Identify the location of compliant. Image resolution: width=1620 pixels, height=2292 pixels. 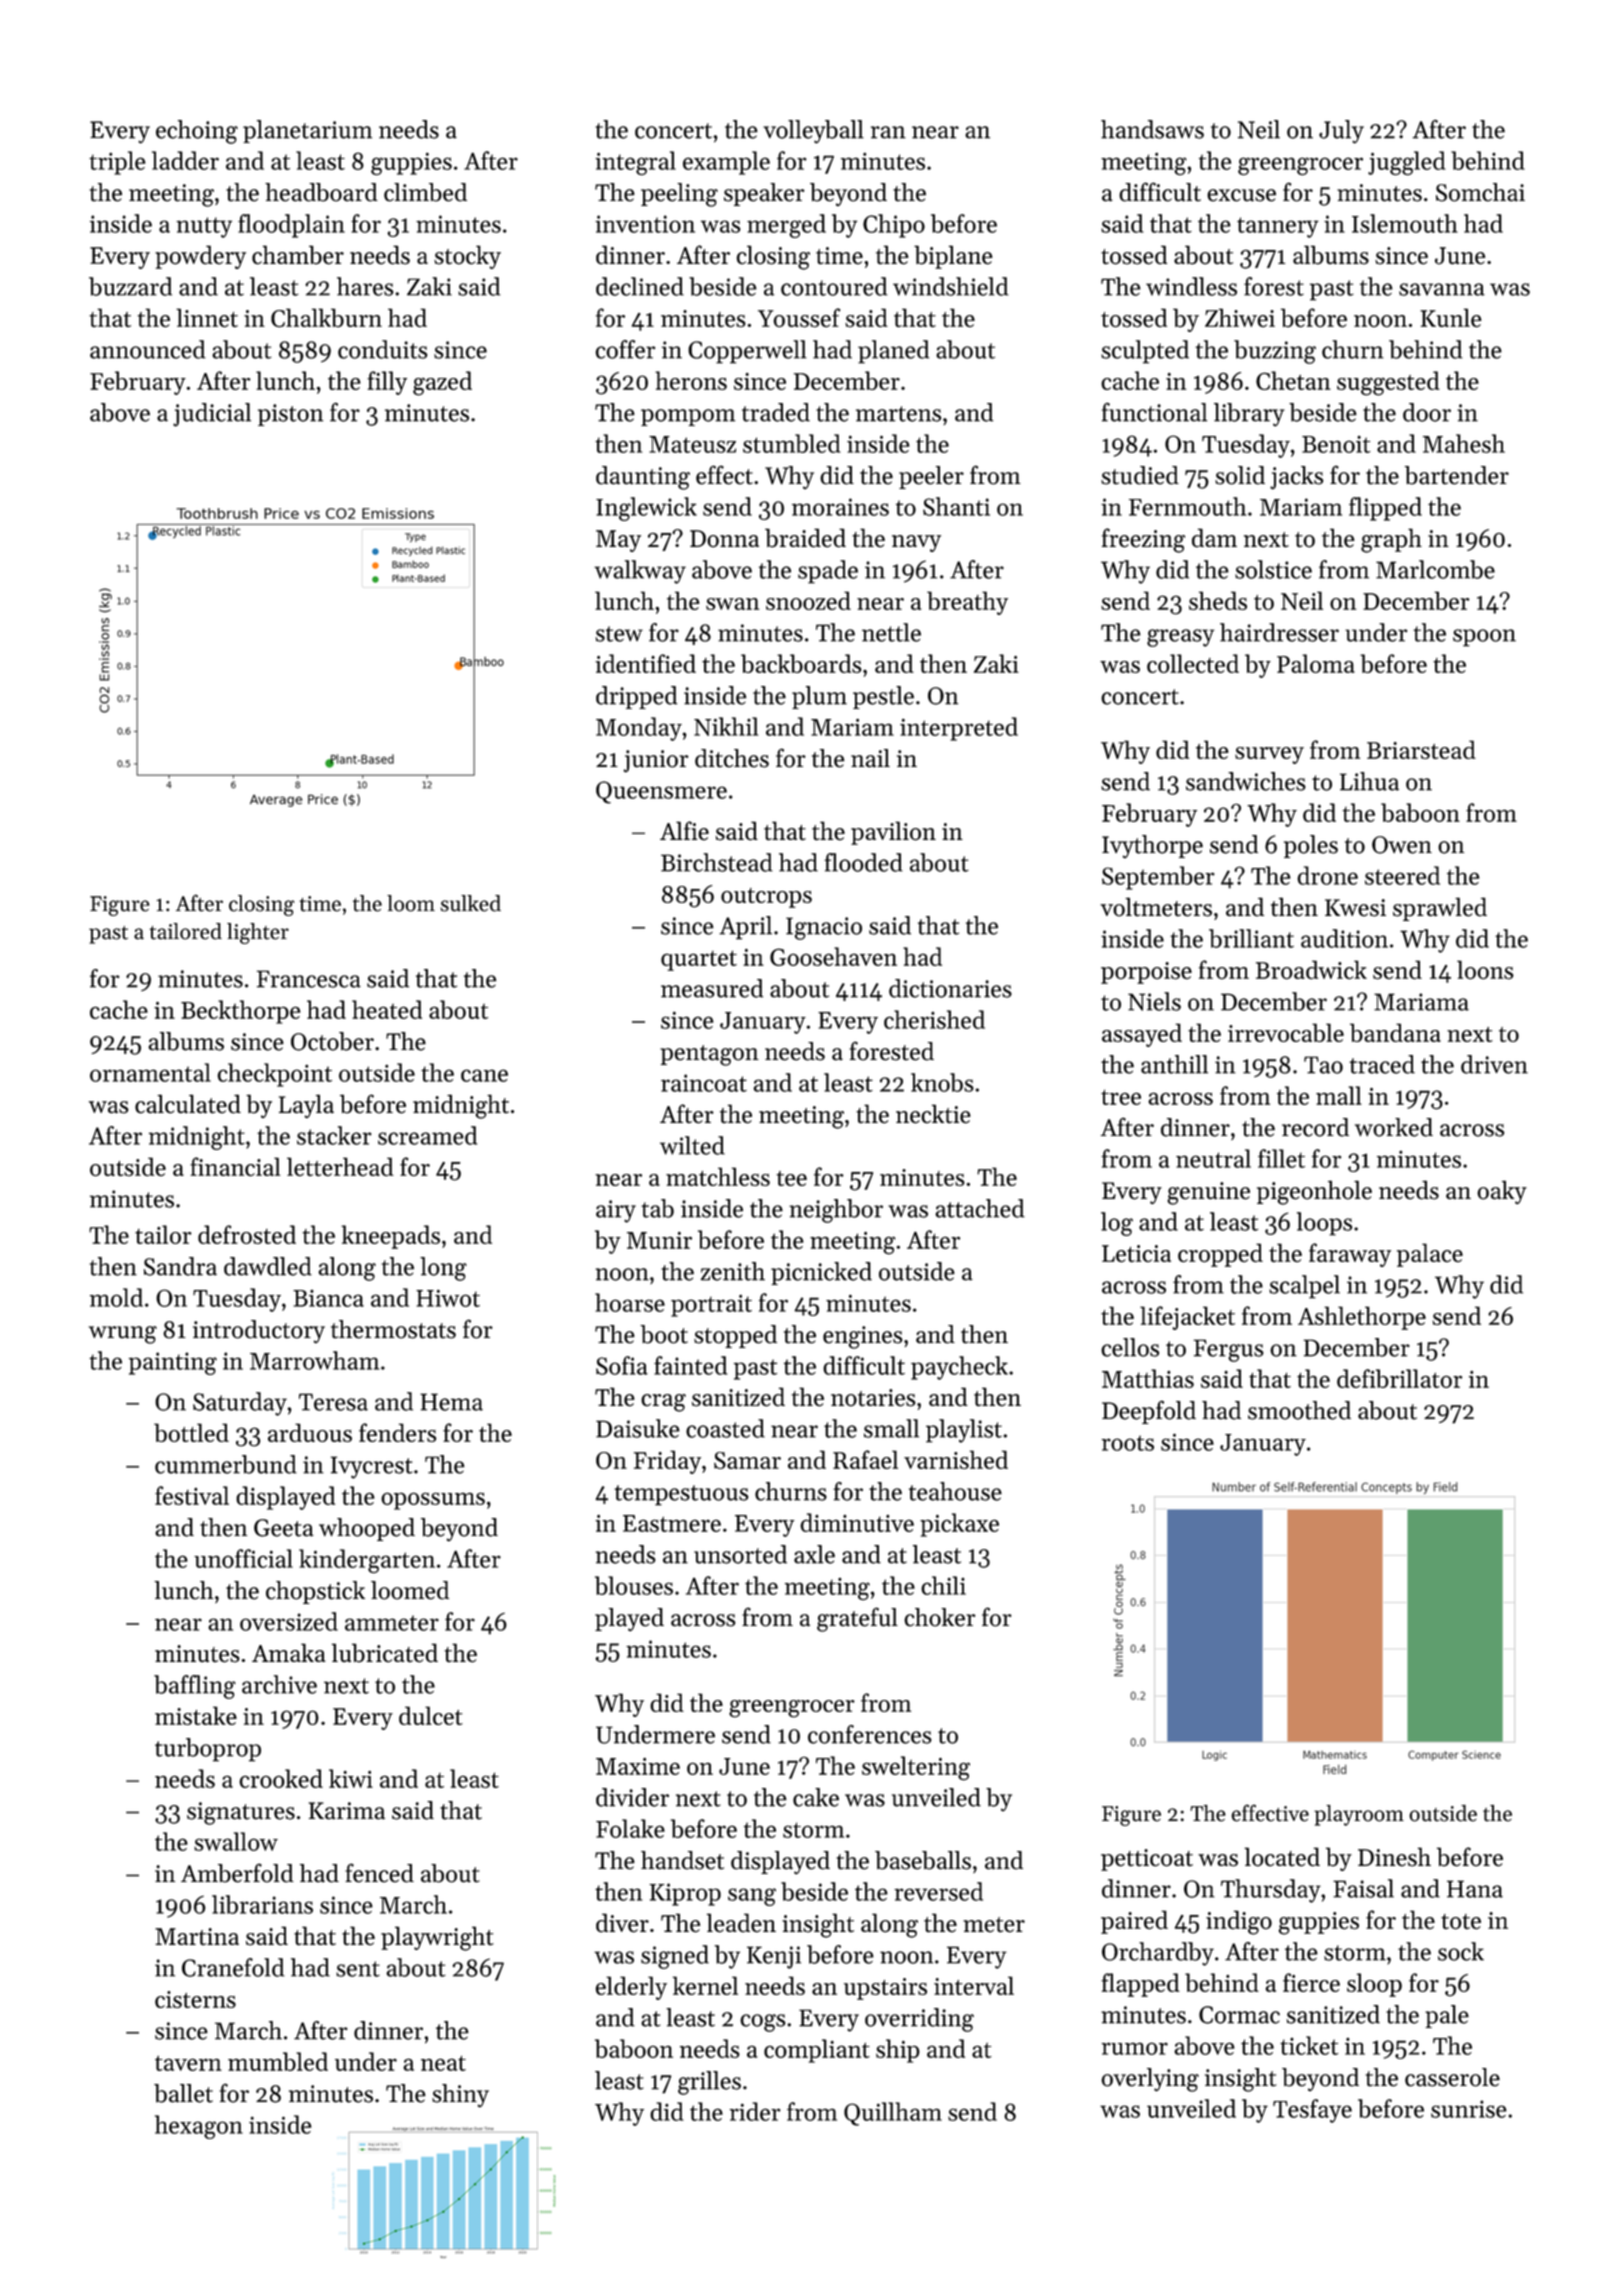
(817, 2051).
